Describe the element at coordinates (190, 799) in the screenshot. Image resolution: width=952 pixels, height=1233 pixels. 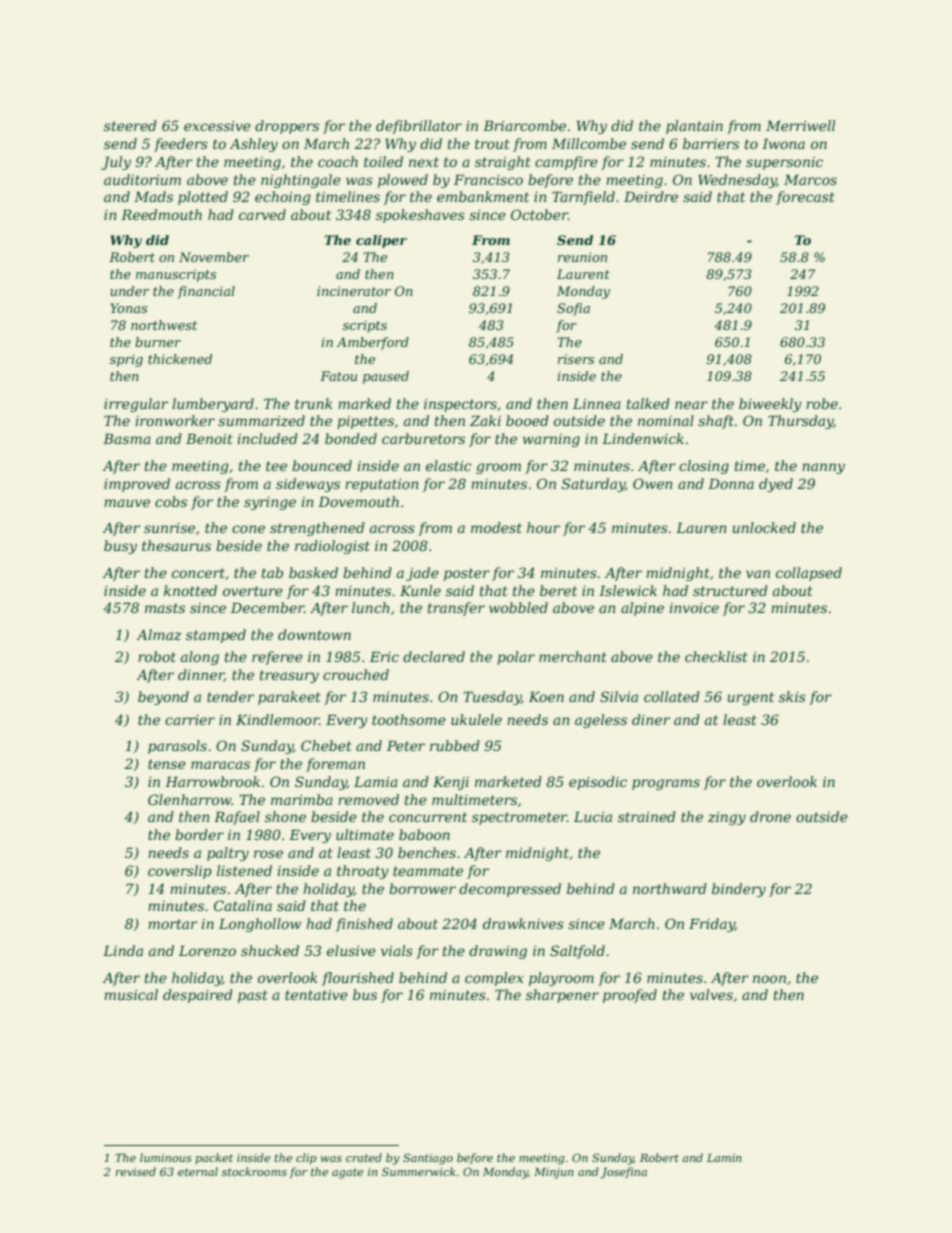
I see `Glenharrow` at that location.
